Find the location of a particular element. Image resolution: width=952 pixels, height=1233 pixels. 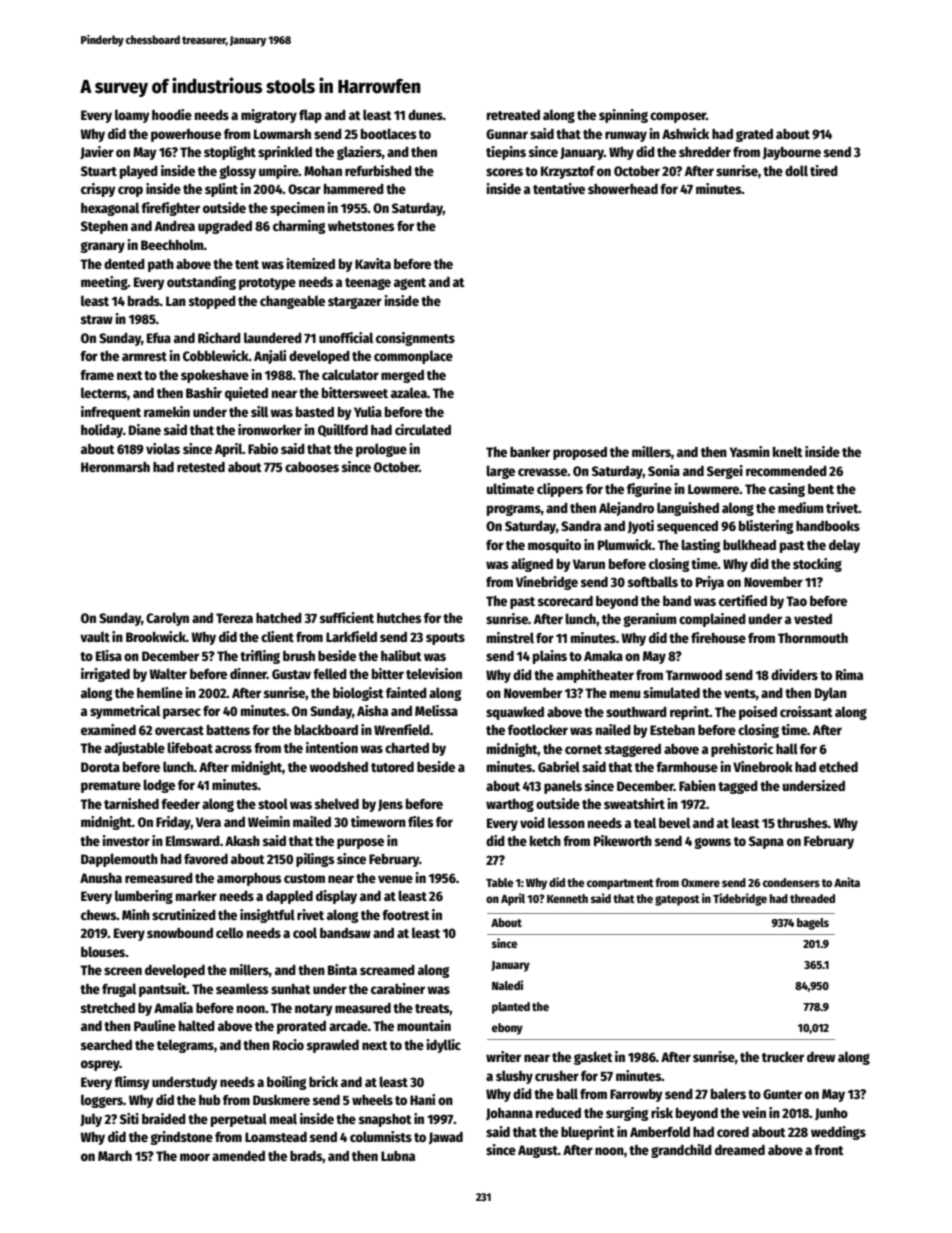

programs is located at coordinates (514, 510).
